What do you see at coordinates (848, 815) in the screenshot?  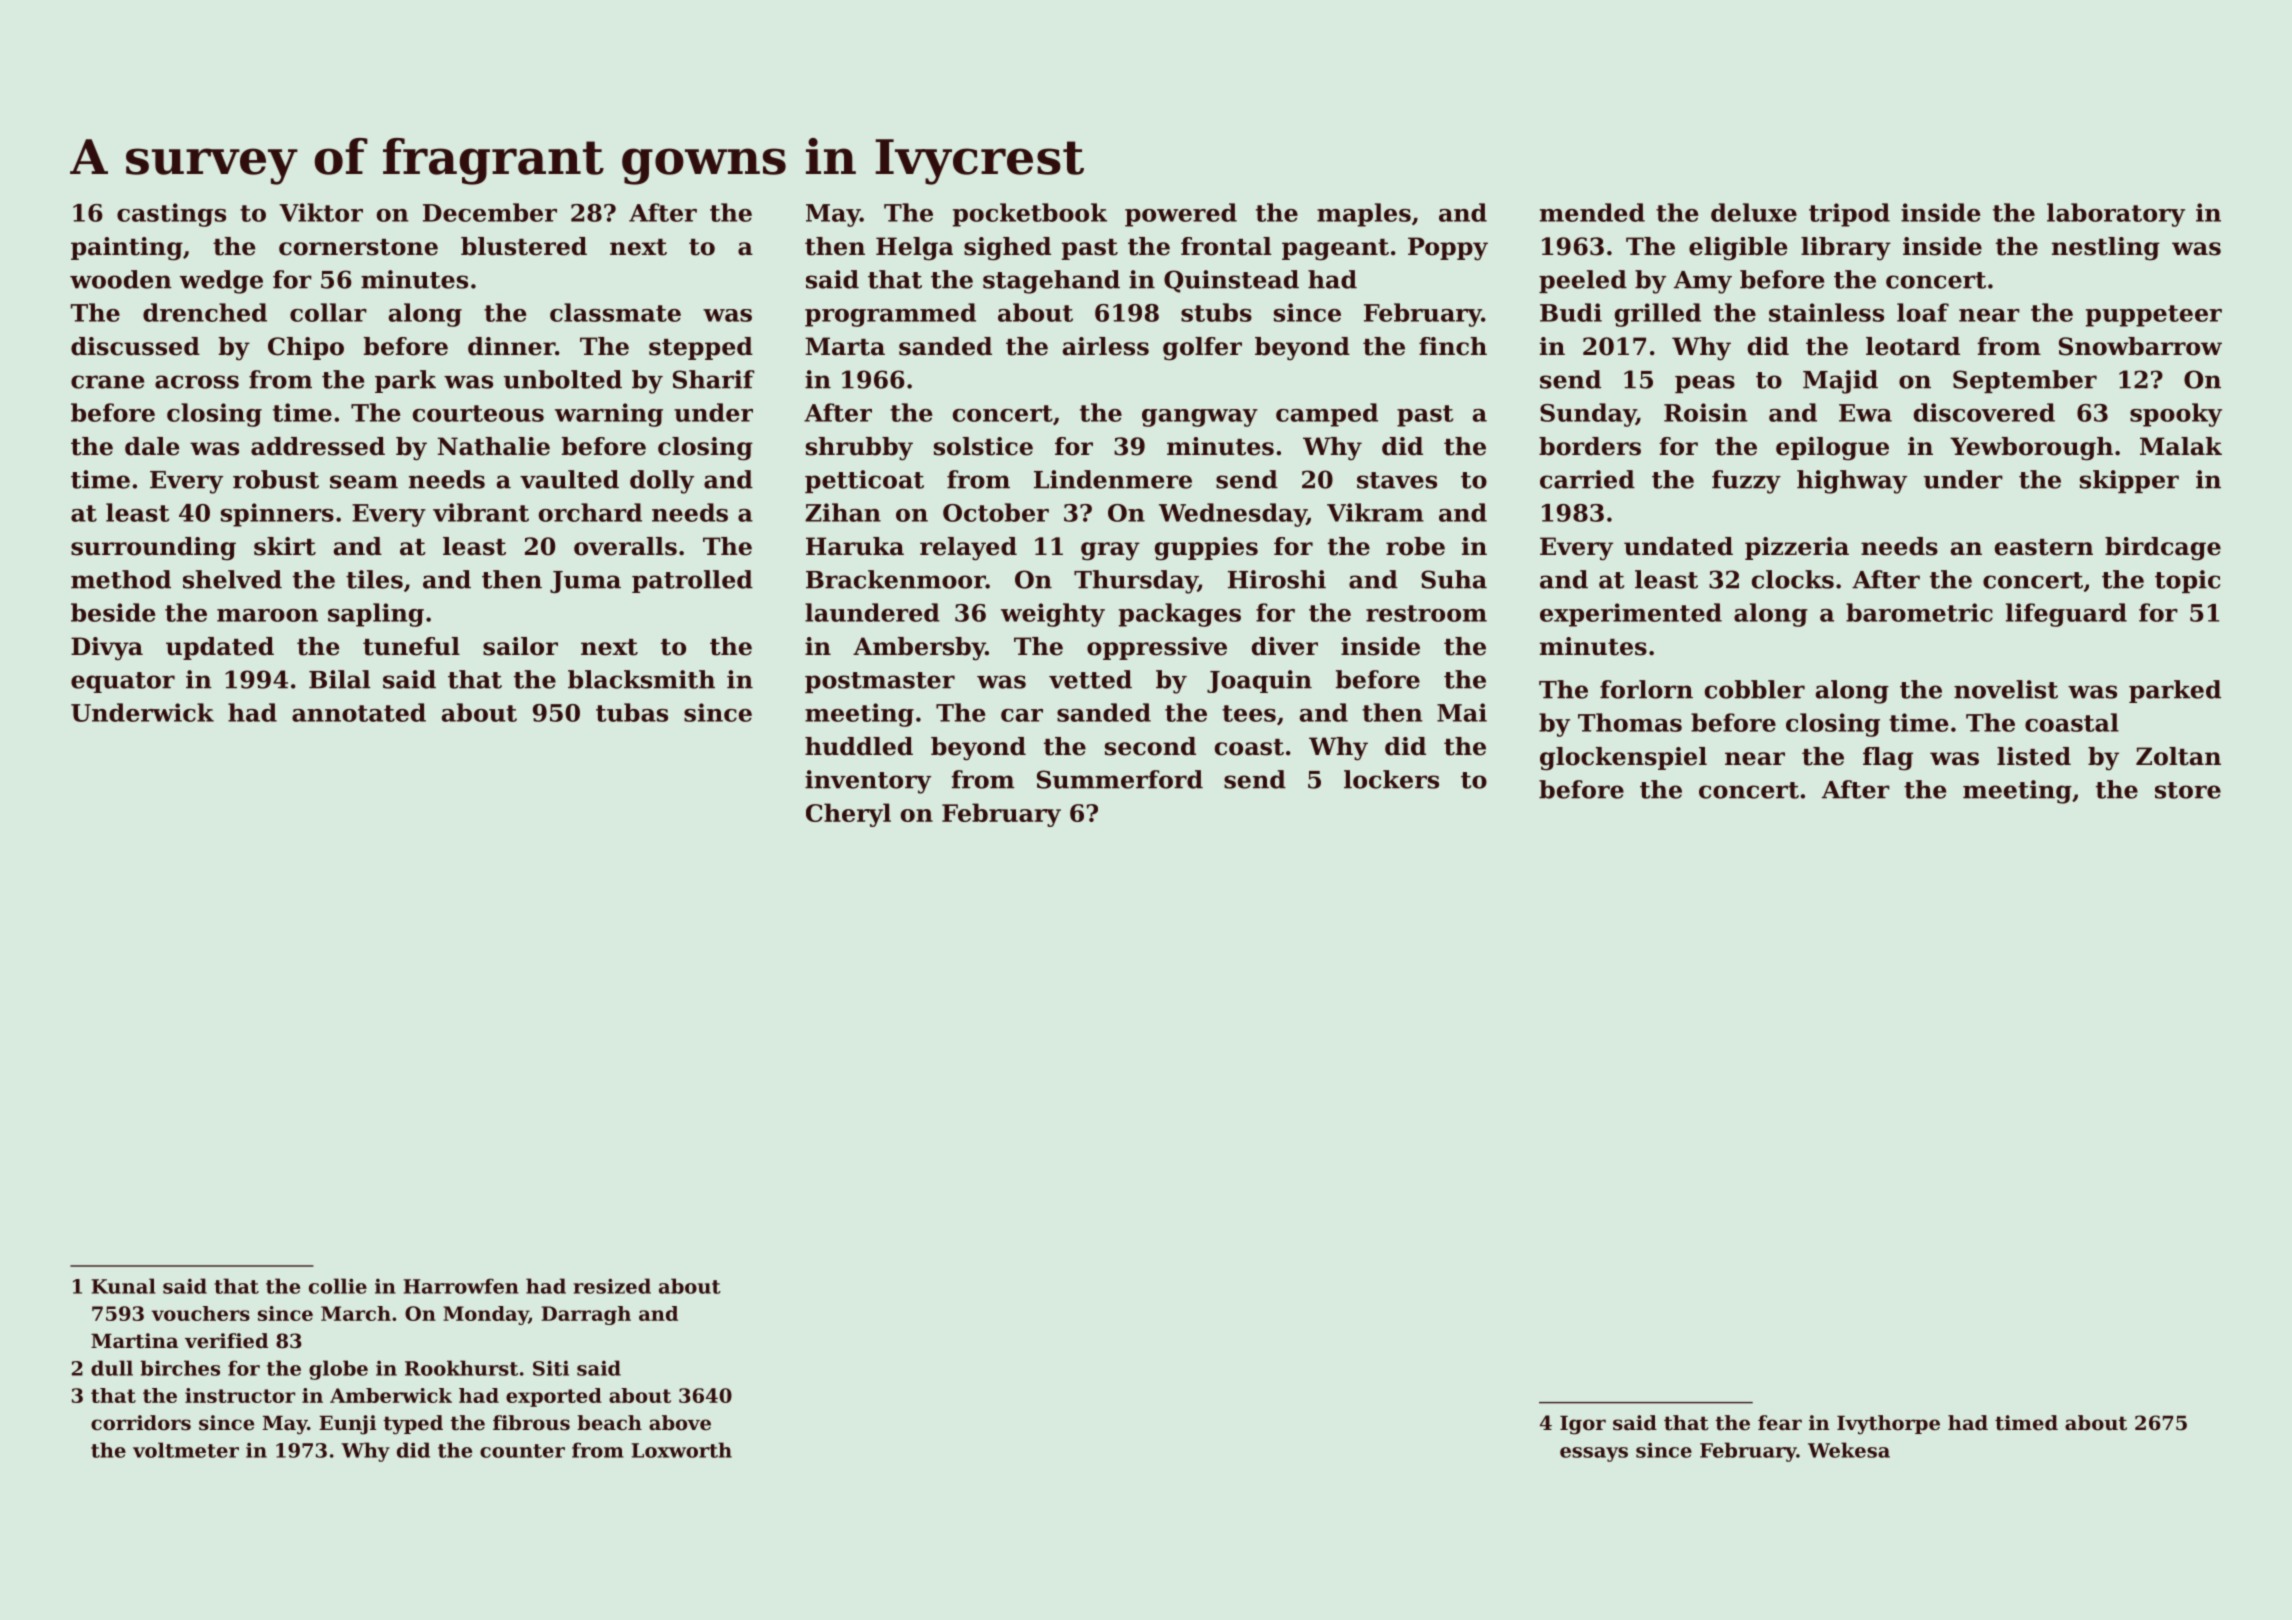 I see `Cheryl` at bounding box center [848, 815].
